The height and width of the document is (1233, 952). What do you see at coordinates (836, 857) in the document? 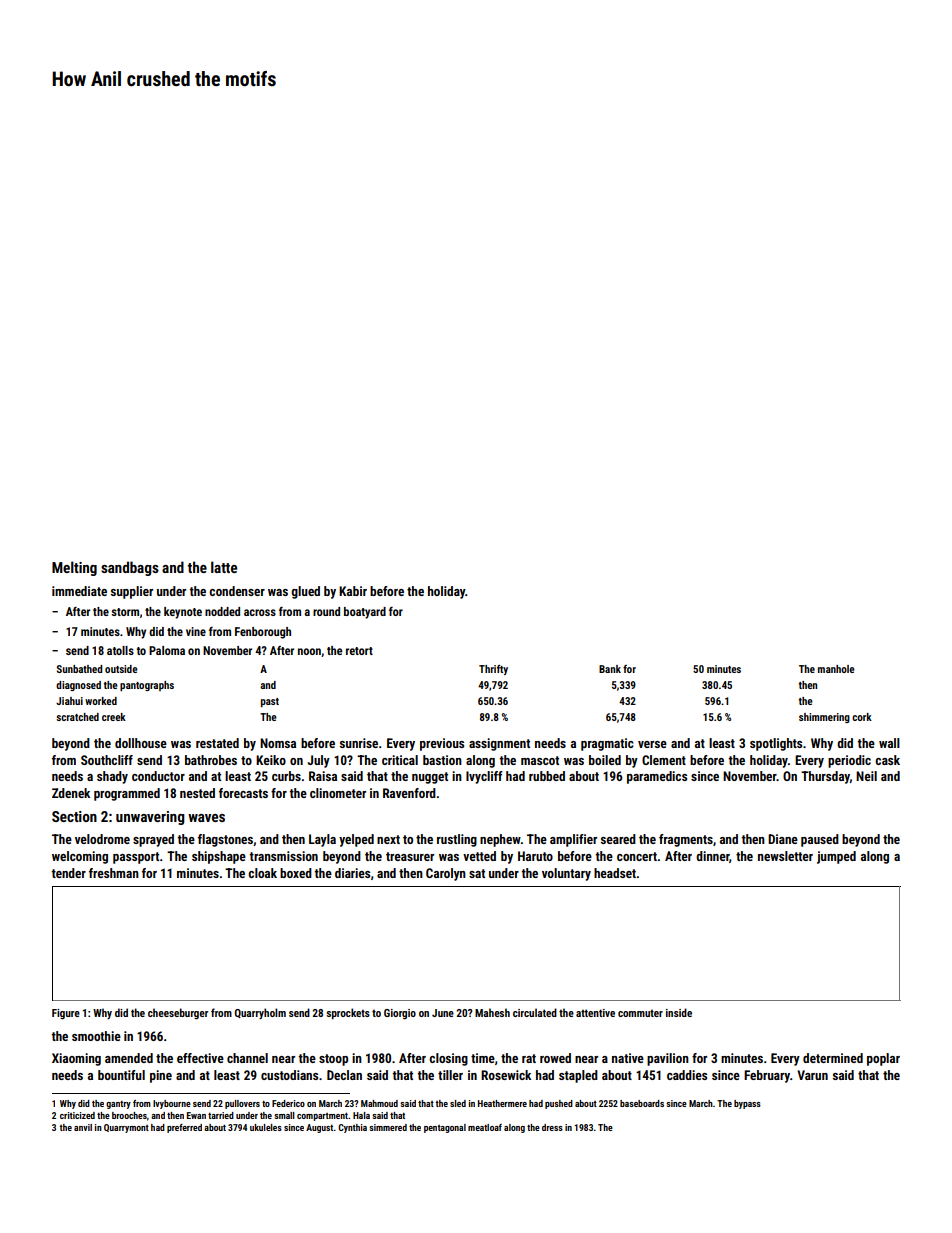
I see `jumped` at bounding box center [836, 857].
